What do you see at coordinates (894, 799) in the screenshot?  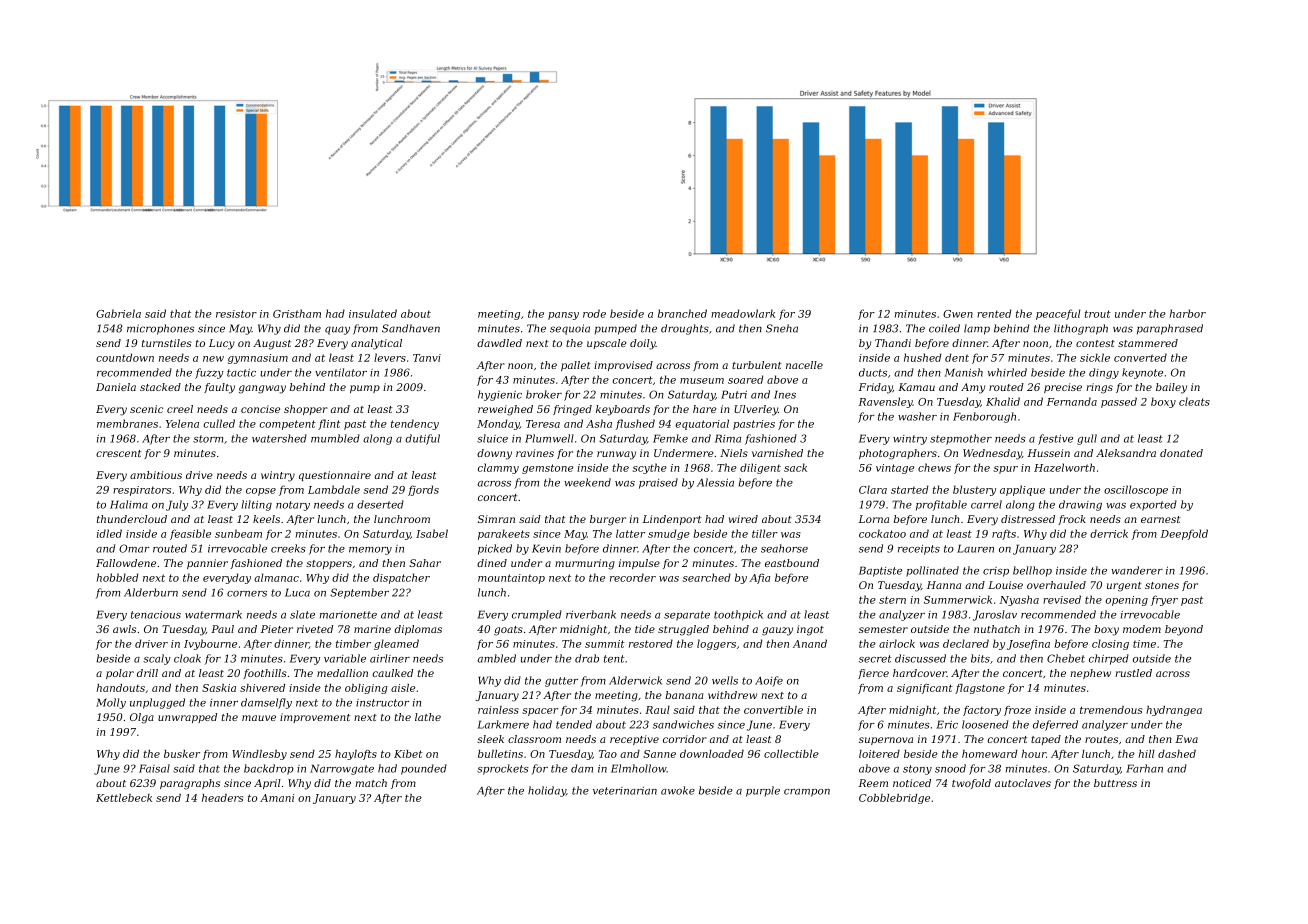 I see `Cobblebridge` at bounding box center [894, 799].
